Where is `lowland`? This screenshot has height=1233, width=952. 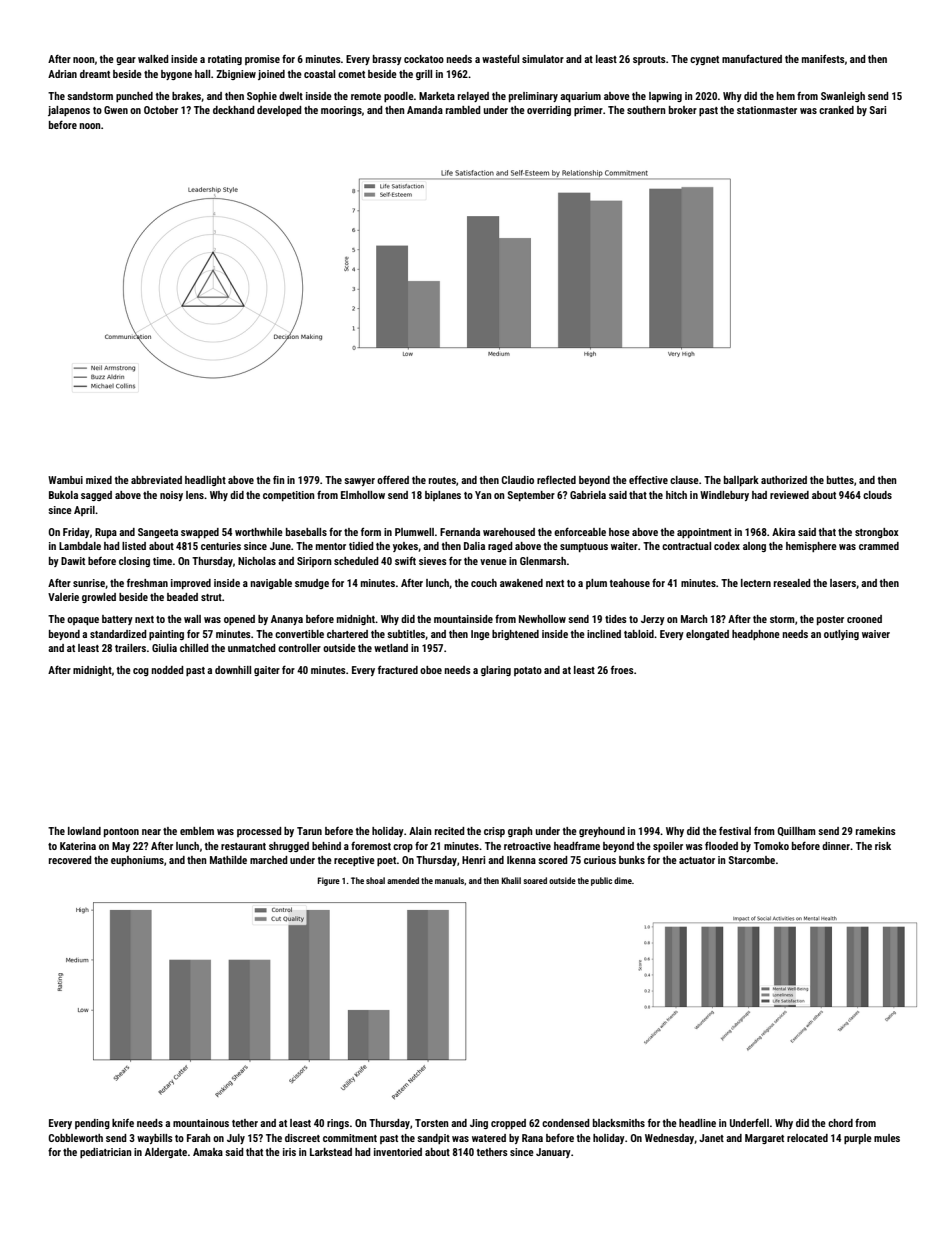
lowland is located at coordinates (84, 831).
